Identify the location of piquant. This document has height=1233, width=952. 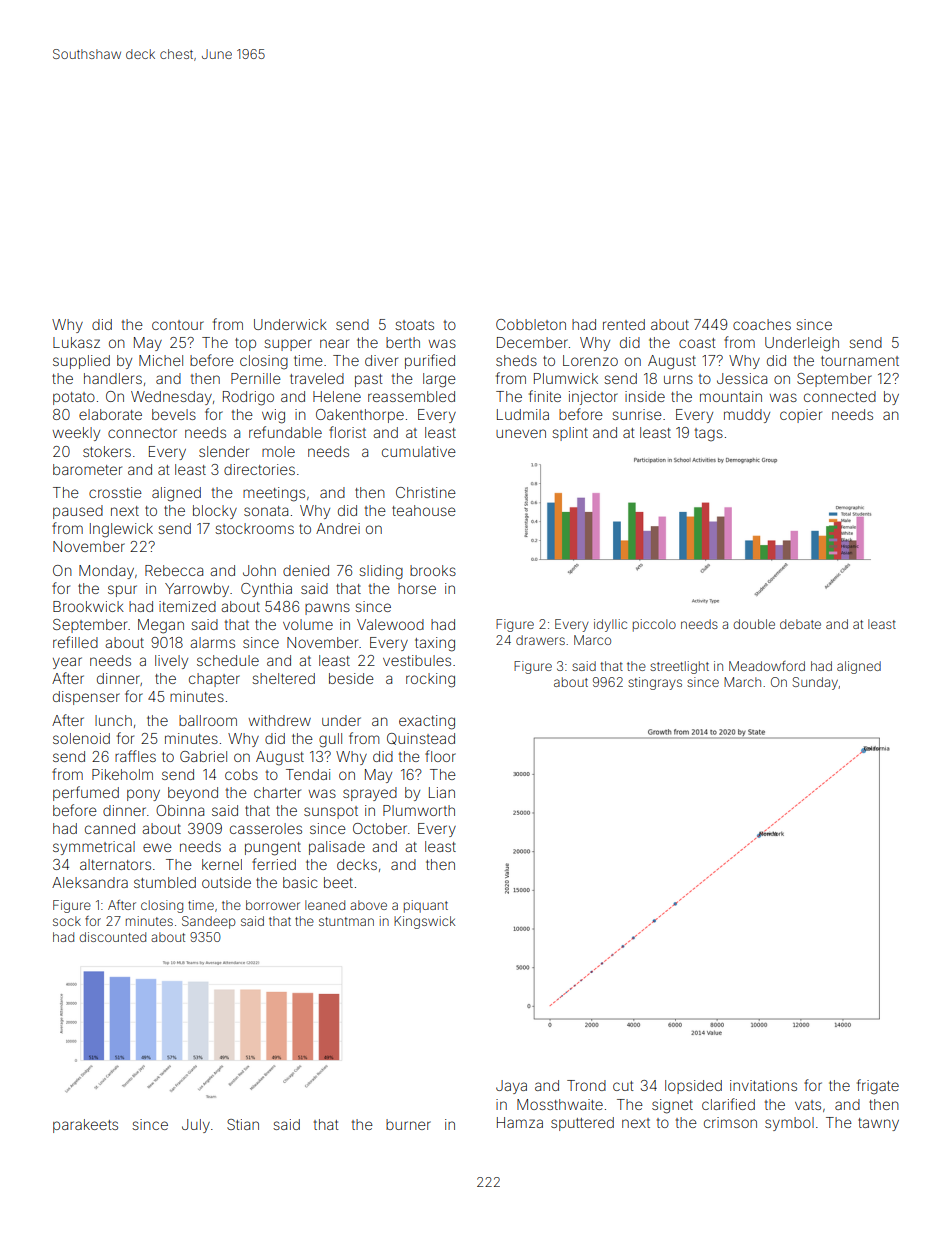
(426, 906).
